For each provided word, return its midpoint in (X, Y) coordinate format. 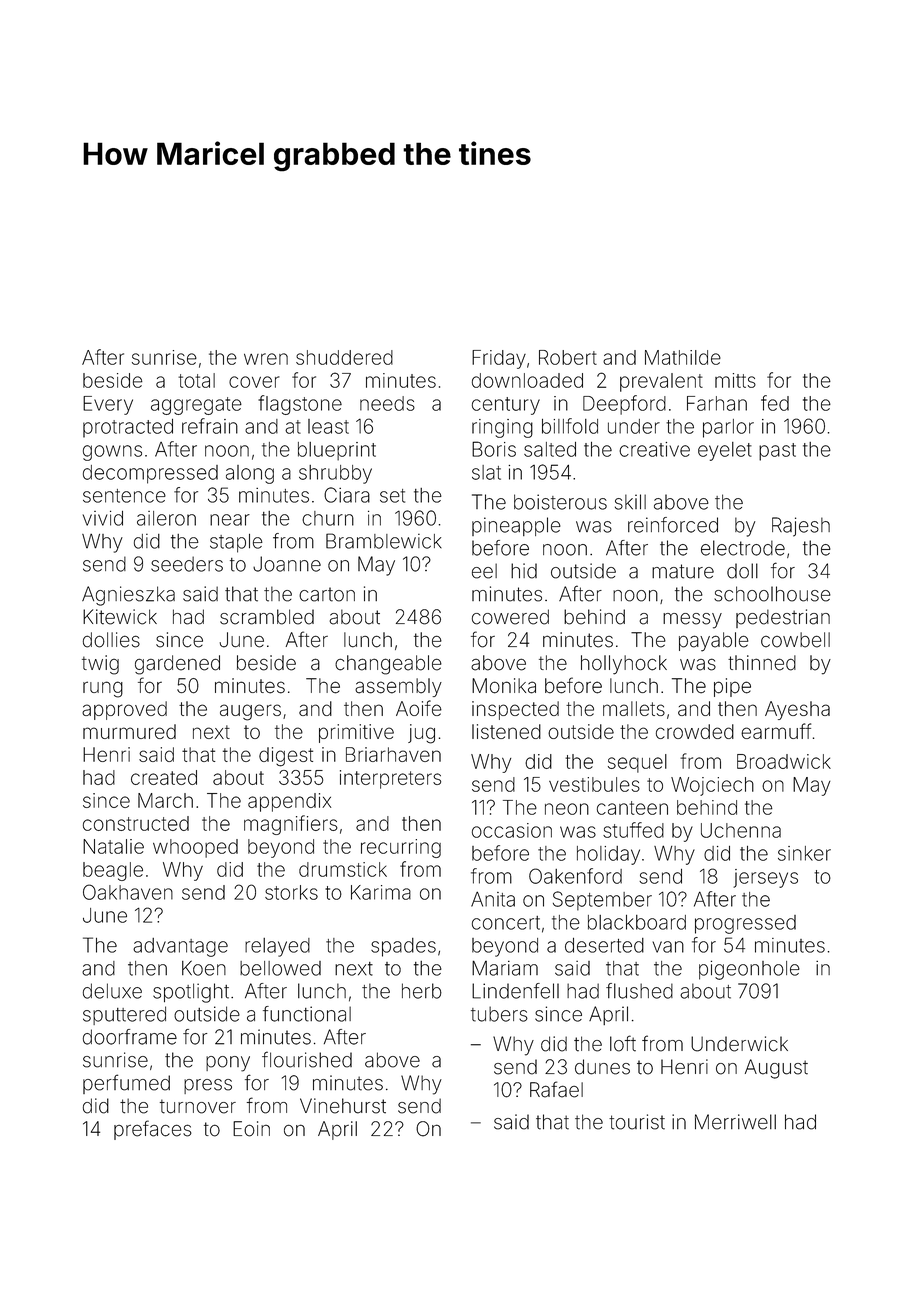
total (196, 380)
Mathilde (683, 357)
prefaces (153, 1130)
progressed (745, 924)
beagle (113, 871)
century (506, 406)
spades (403, 947)
